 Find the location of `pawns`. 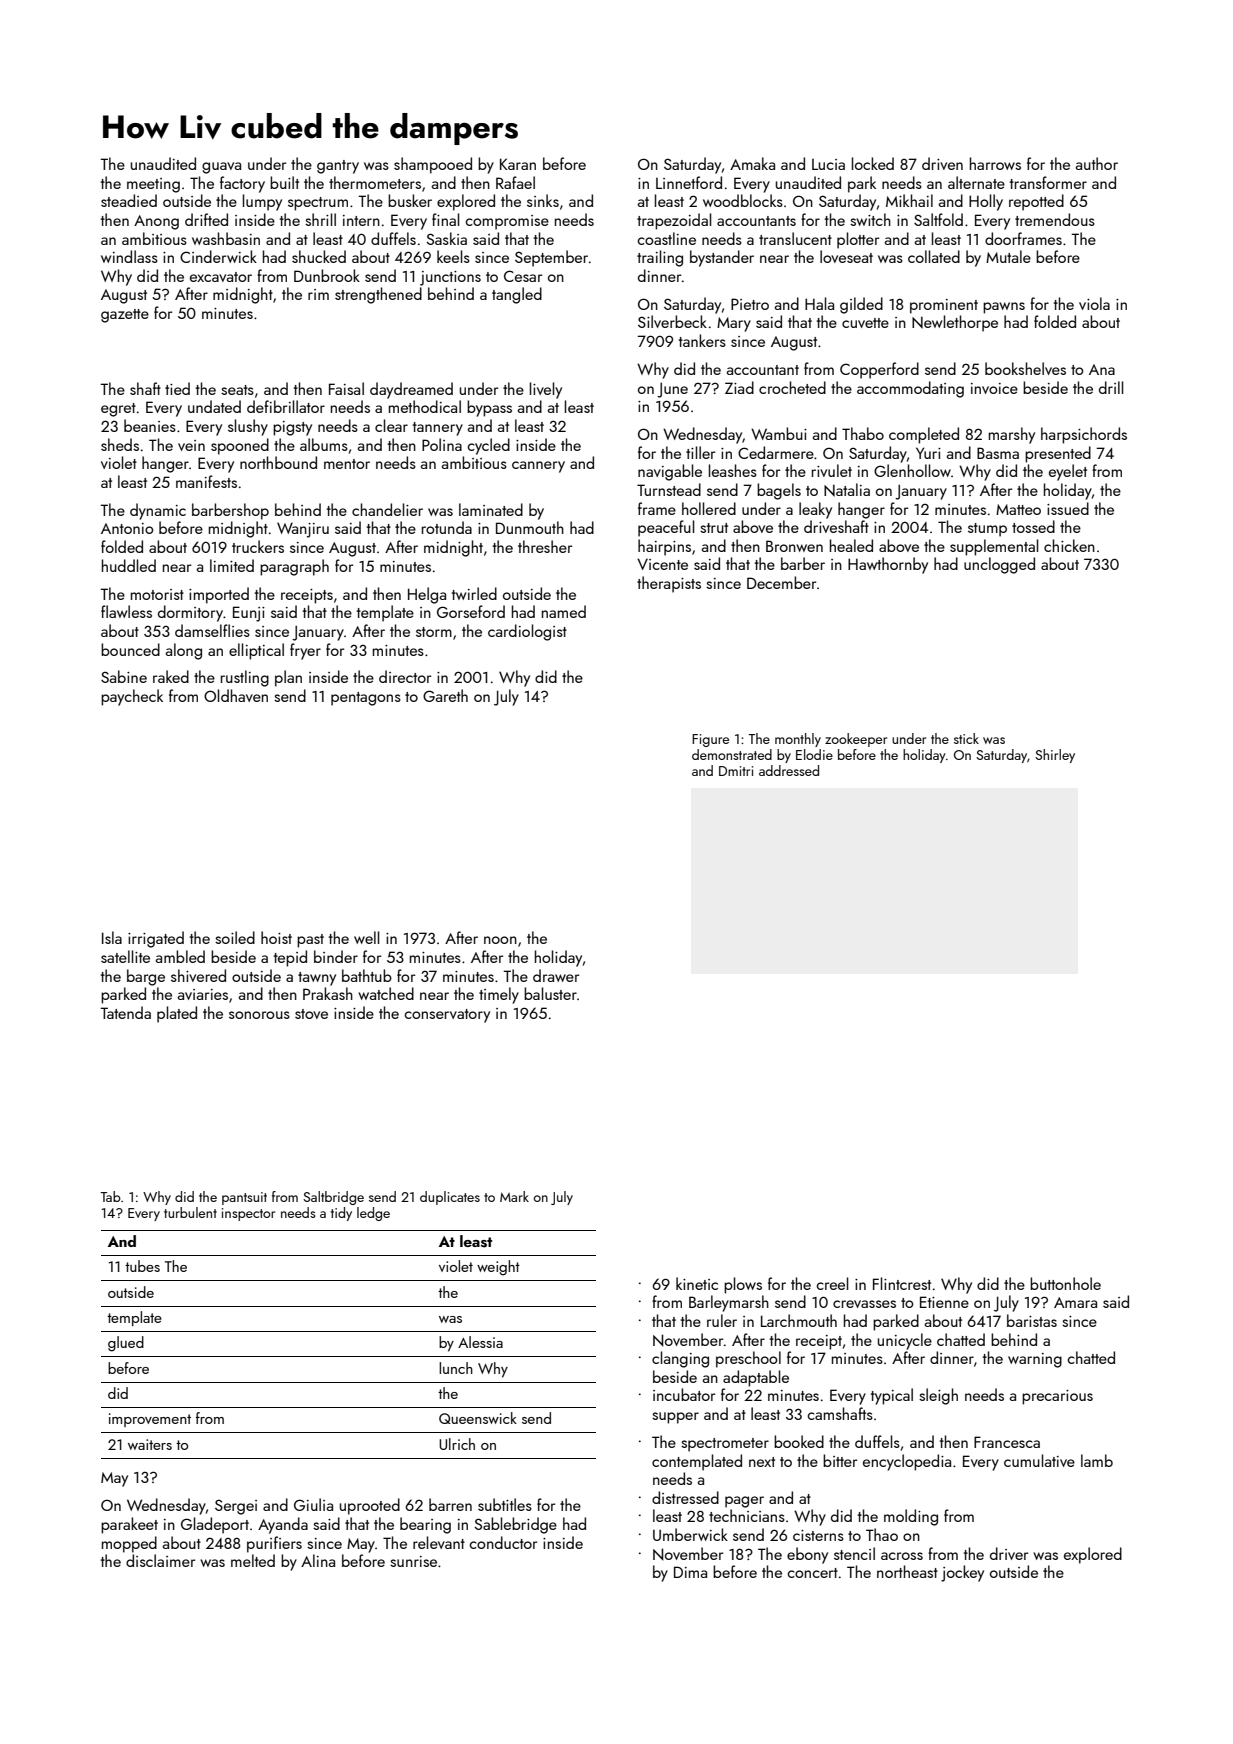

pawns is located at coordinates (1004, 308).
